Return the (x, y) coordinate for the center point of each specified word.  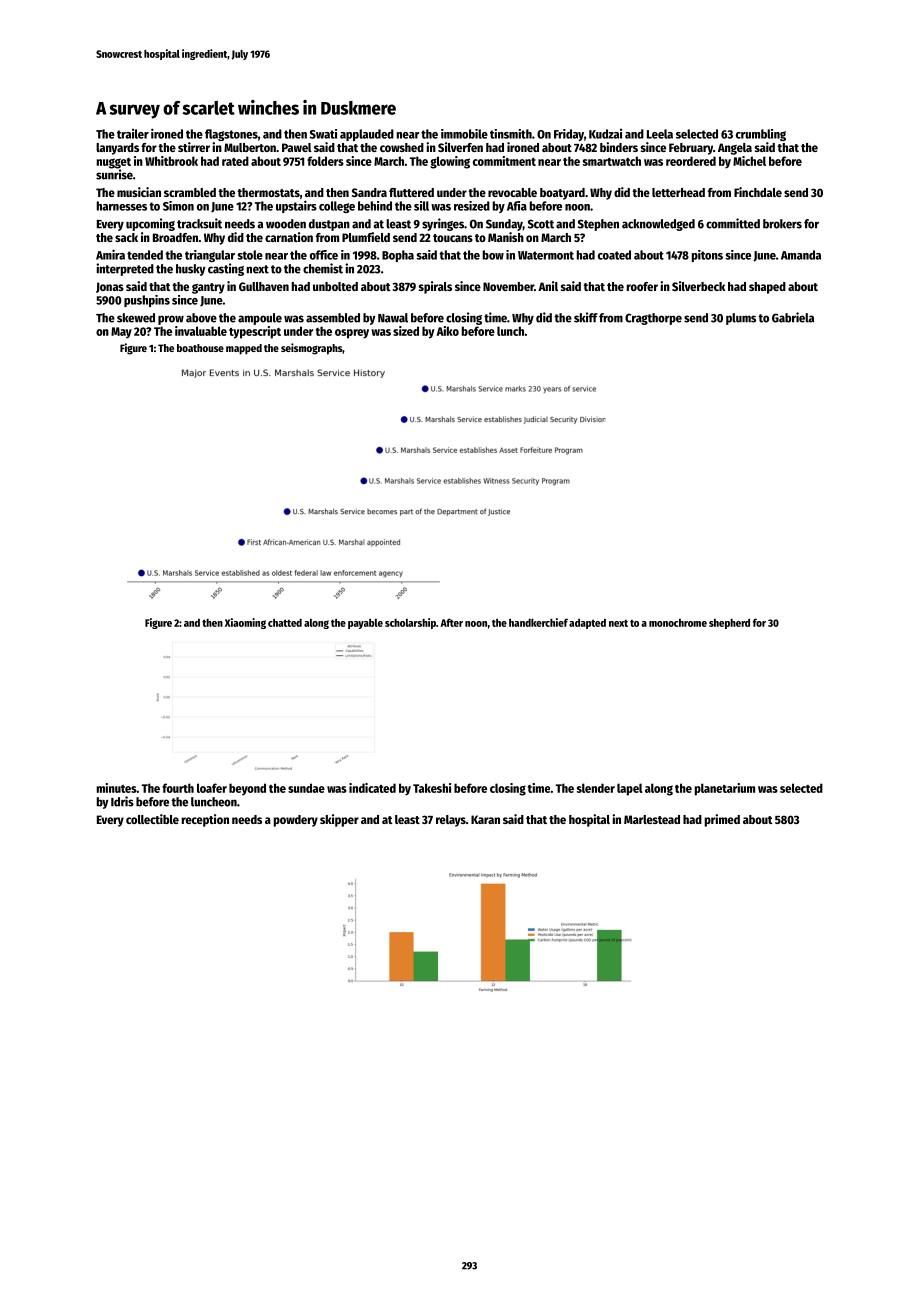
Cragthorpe (653, 319)
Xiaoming (245, 623)
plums (741, 319)
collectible (152, 819)
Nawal (393, 318)
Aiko (447, 331)
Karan (485, 819)
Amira (110, 254)
